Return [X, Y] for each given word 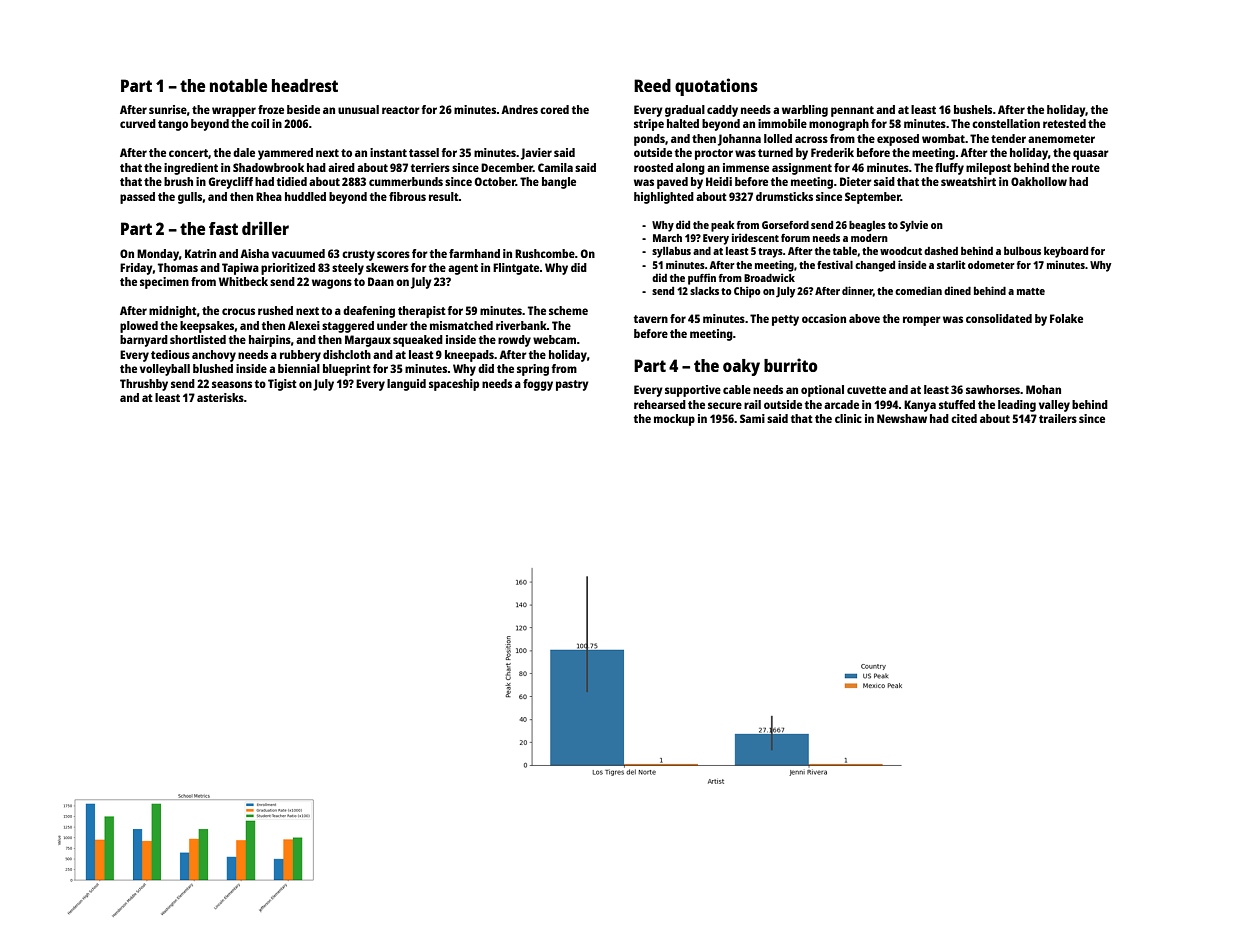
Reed [652, 85]
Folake [1066, 318]
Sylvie [914, 226]
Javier [536, 154]
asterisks [220, 397]
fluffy [949, 169]
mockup [674, 420]
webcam [554, 339]
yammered [285, 154]
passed [137, 198]
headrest [305, 85]
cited [964, 418]
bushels [973, 109]
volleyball [165, 370]
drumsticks [784, 196]
